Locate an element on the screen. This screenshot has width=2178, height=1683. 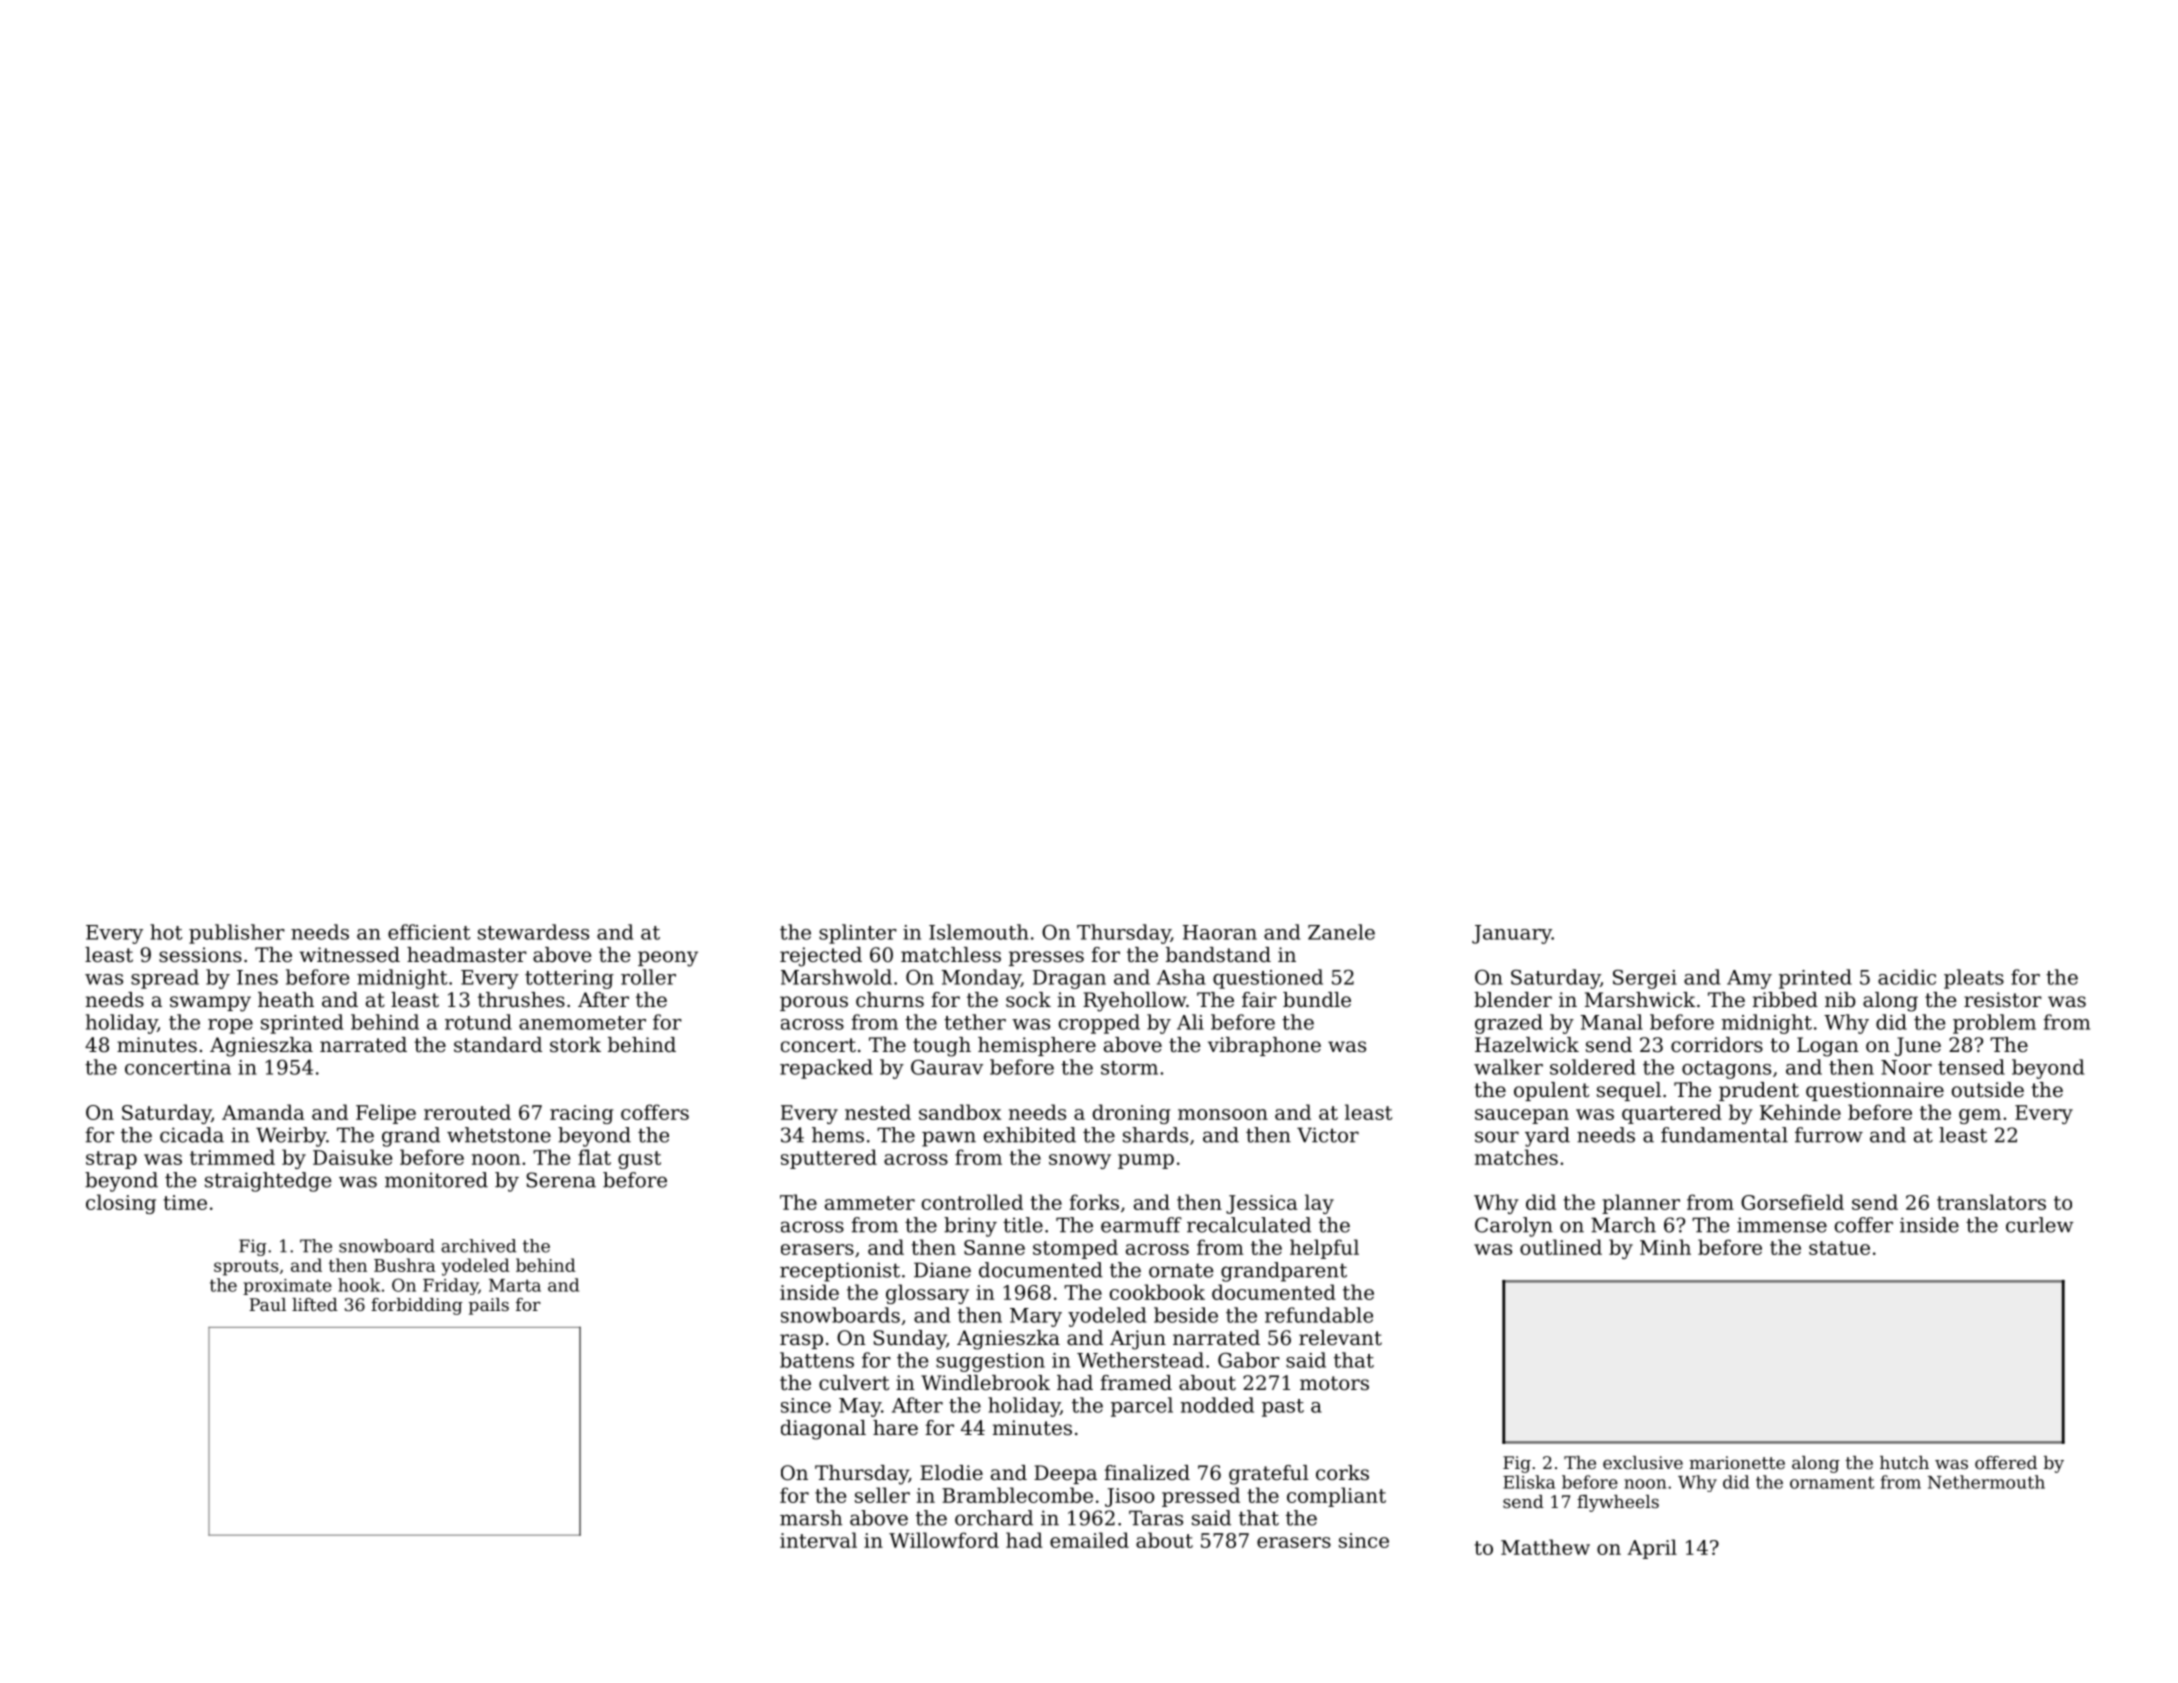
hot is located at coordinates (166, 932).
